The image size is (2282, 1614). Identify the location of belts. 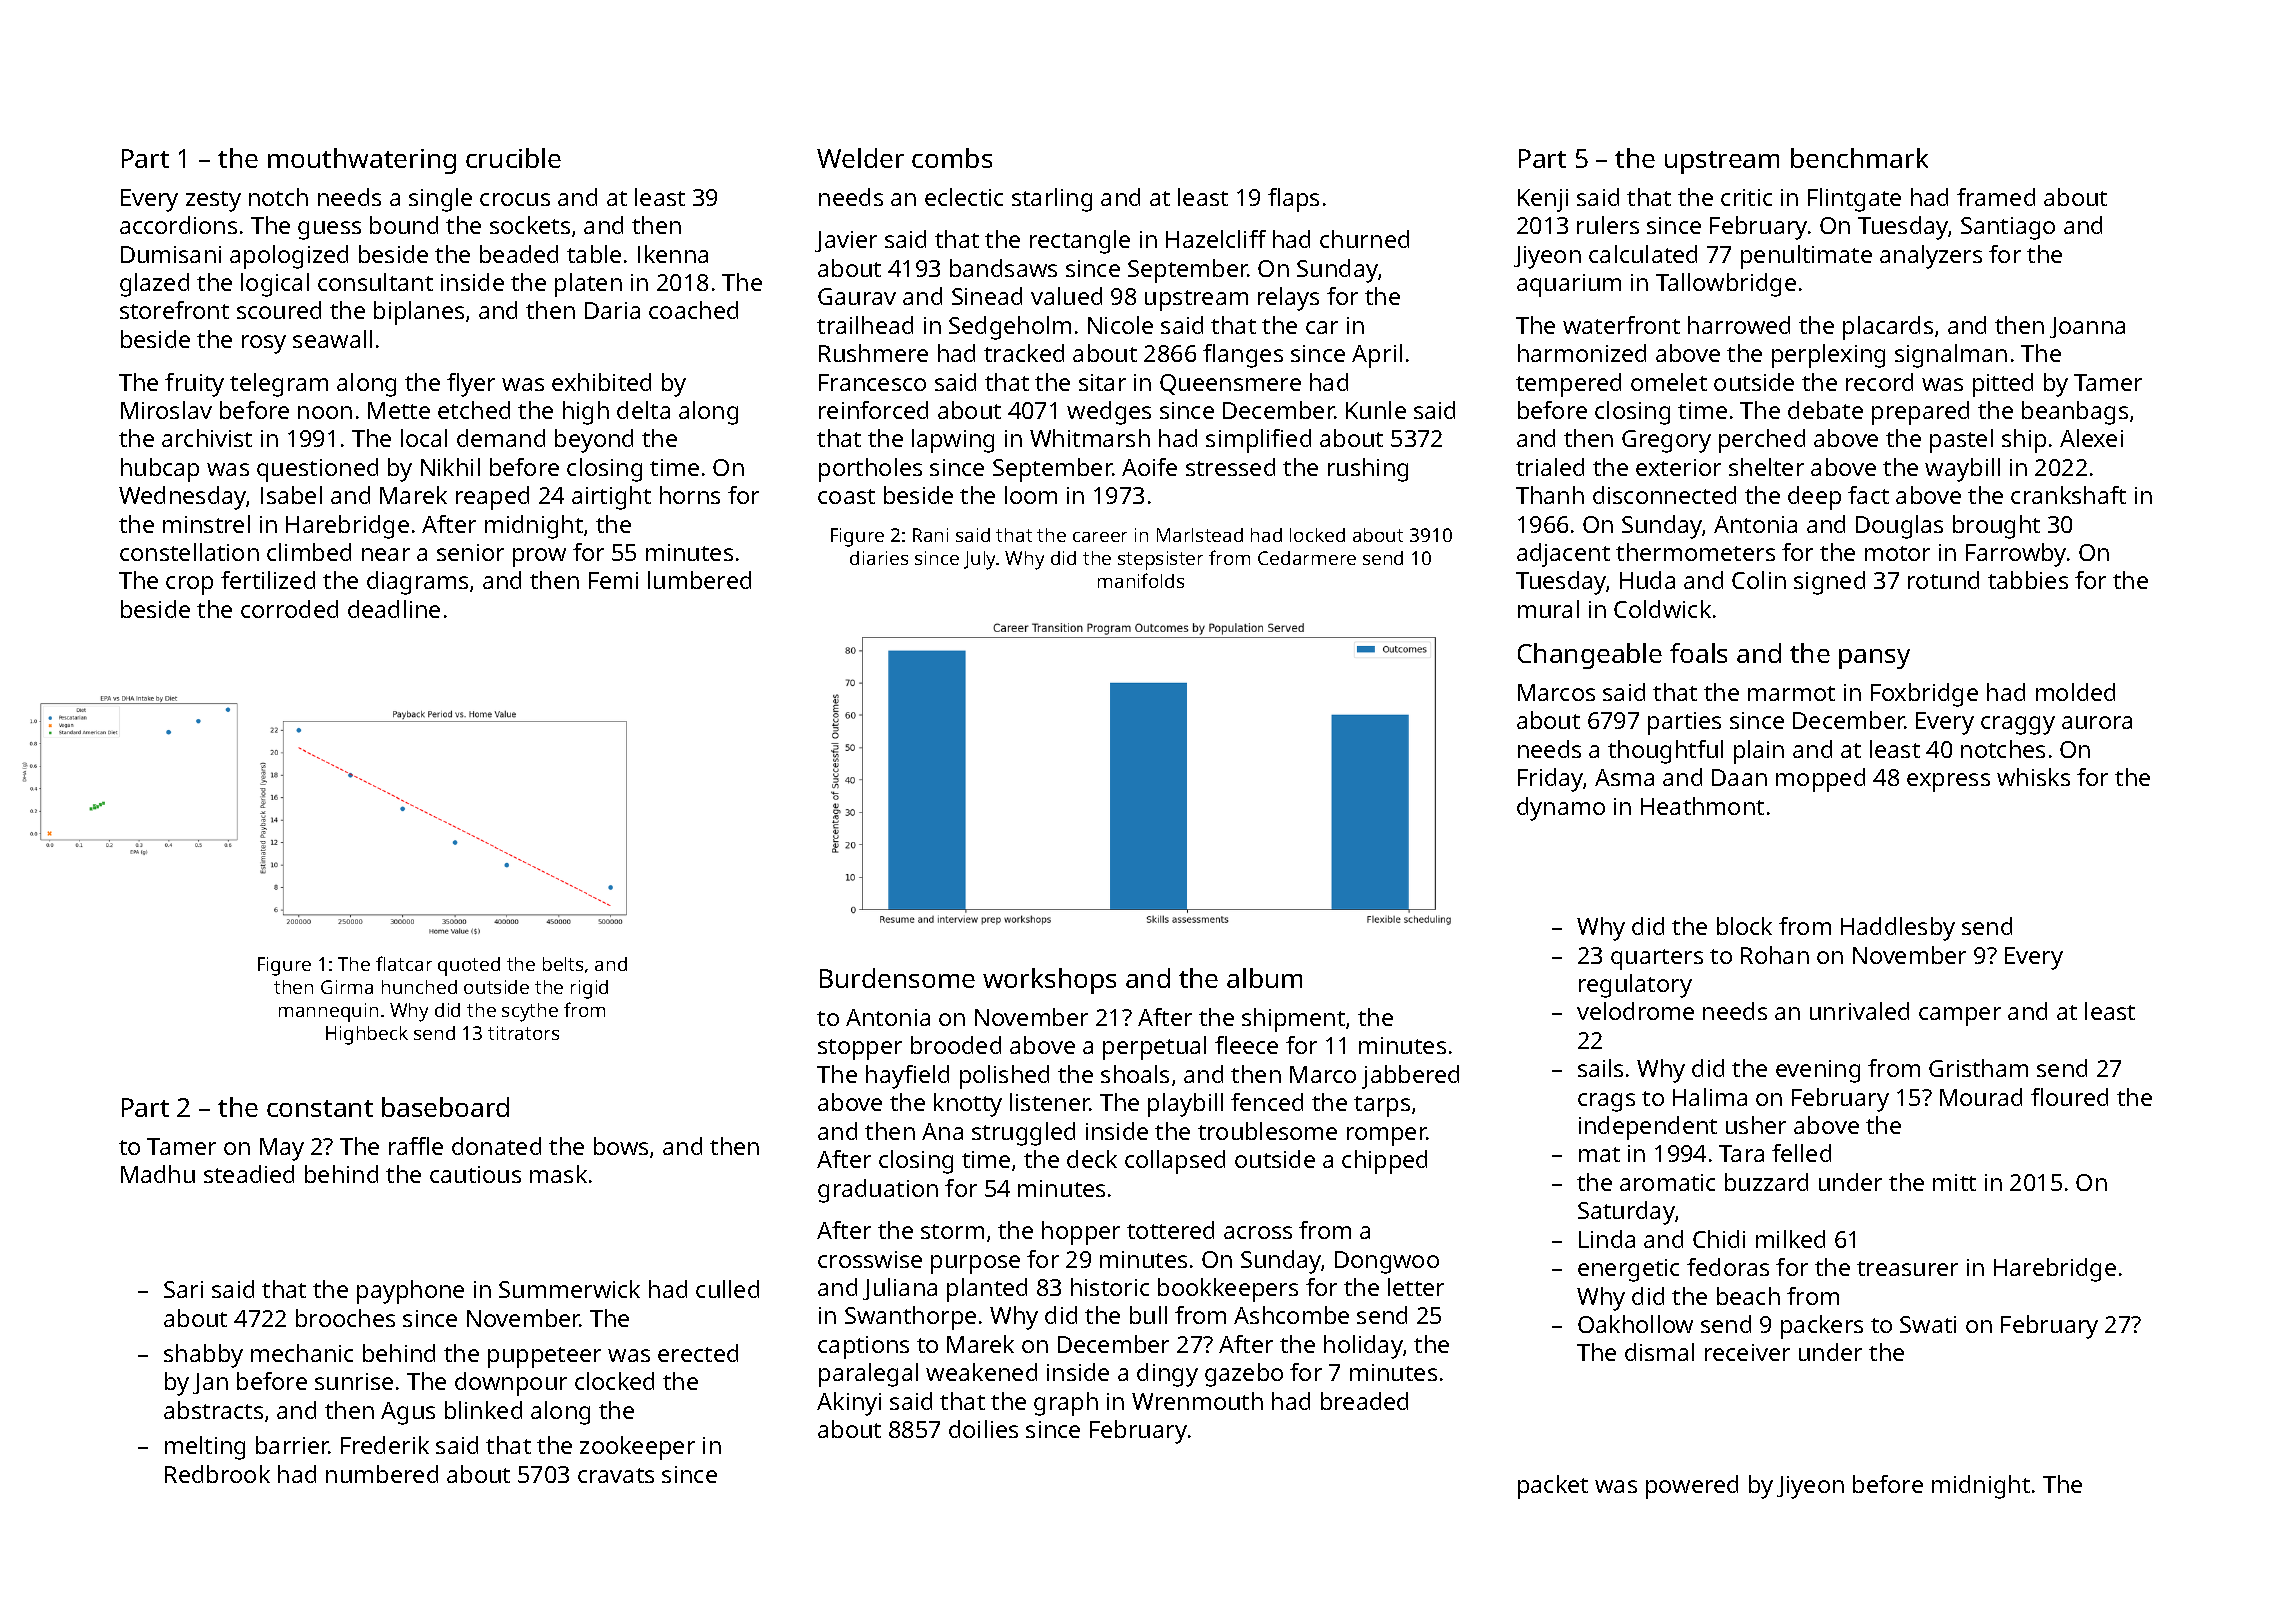
(563, 964).
